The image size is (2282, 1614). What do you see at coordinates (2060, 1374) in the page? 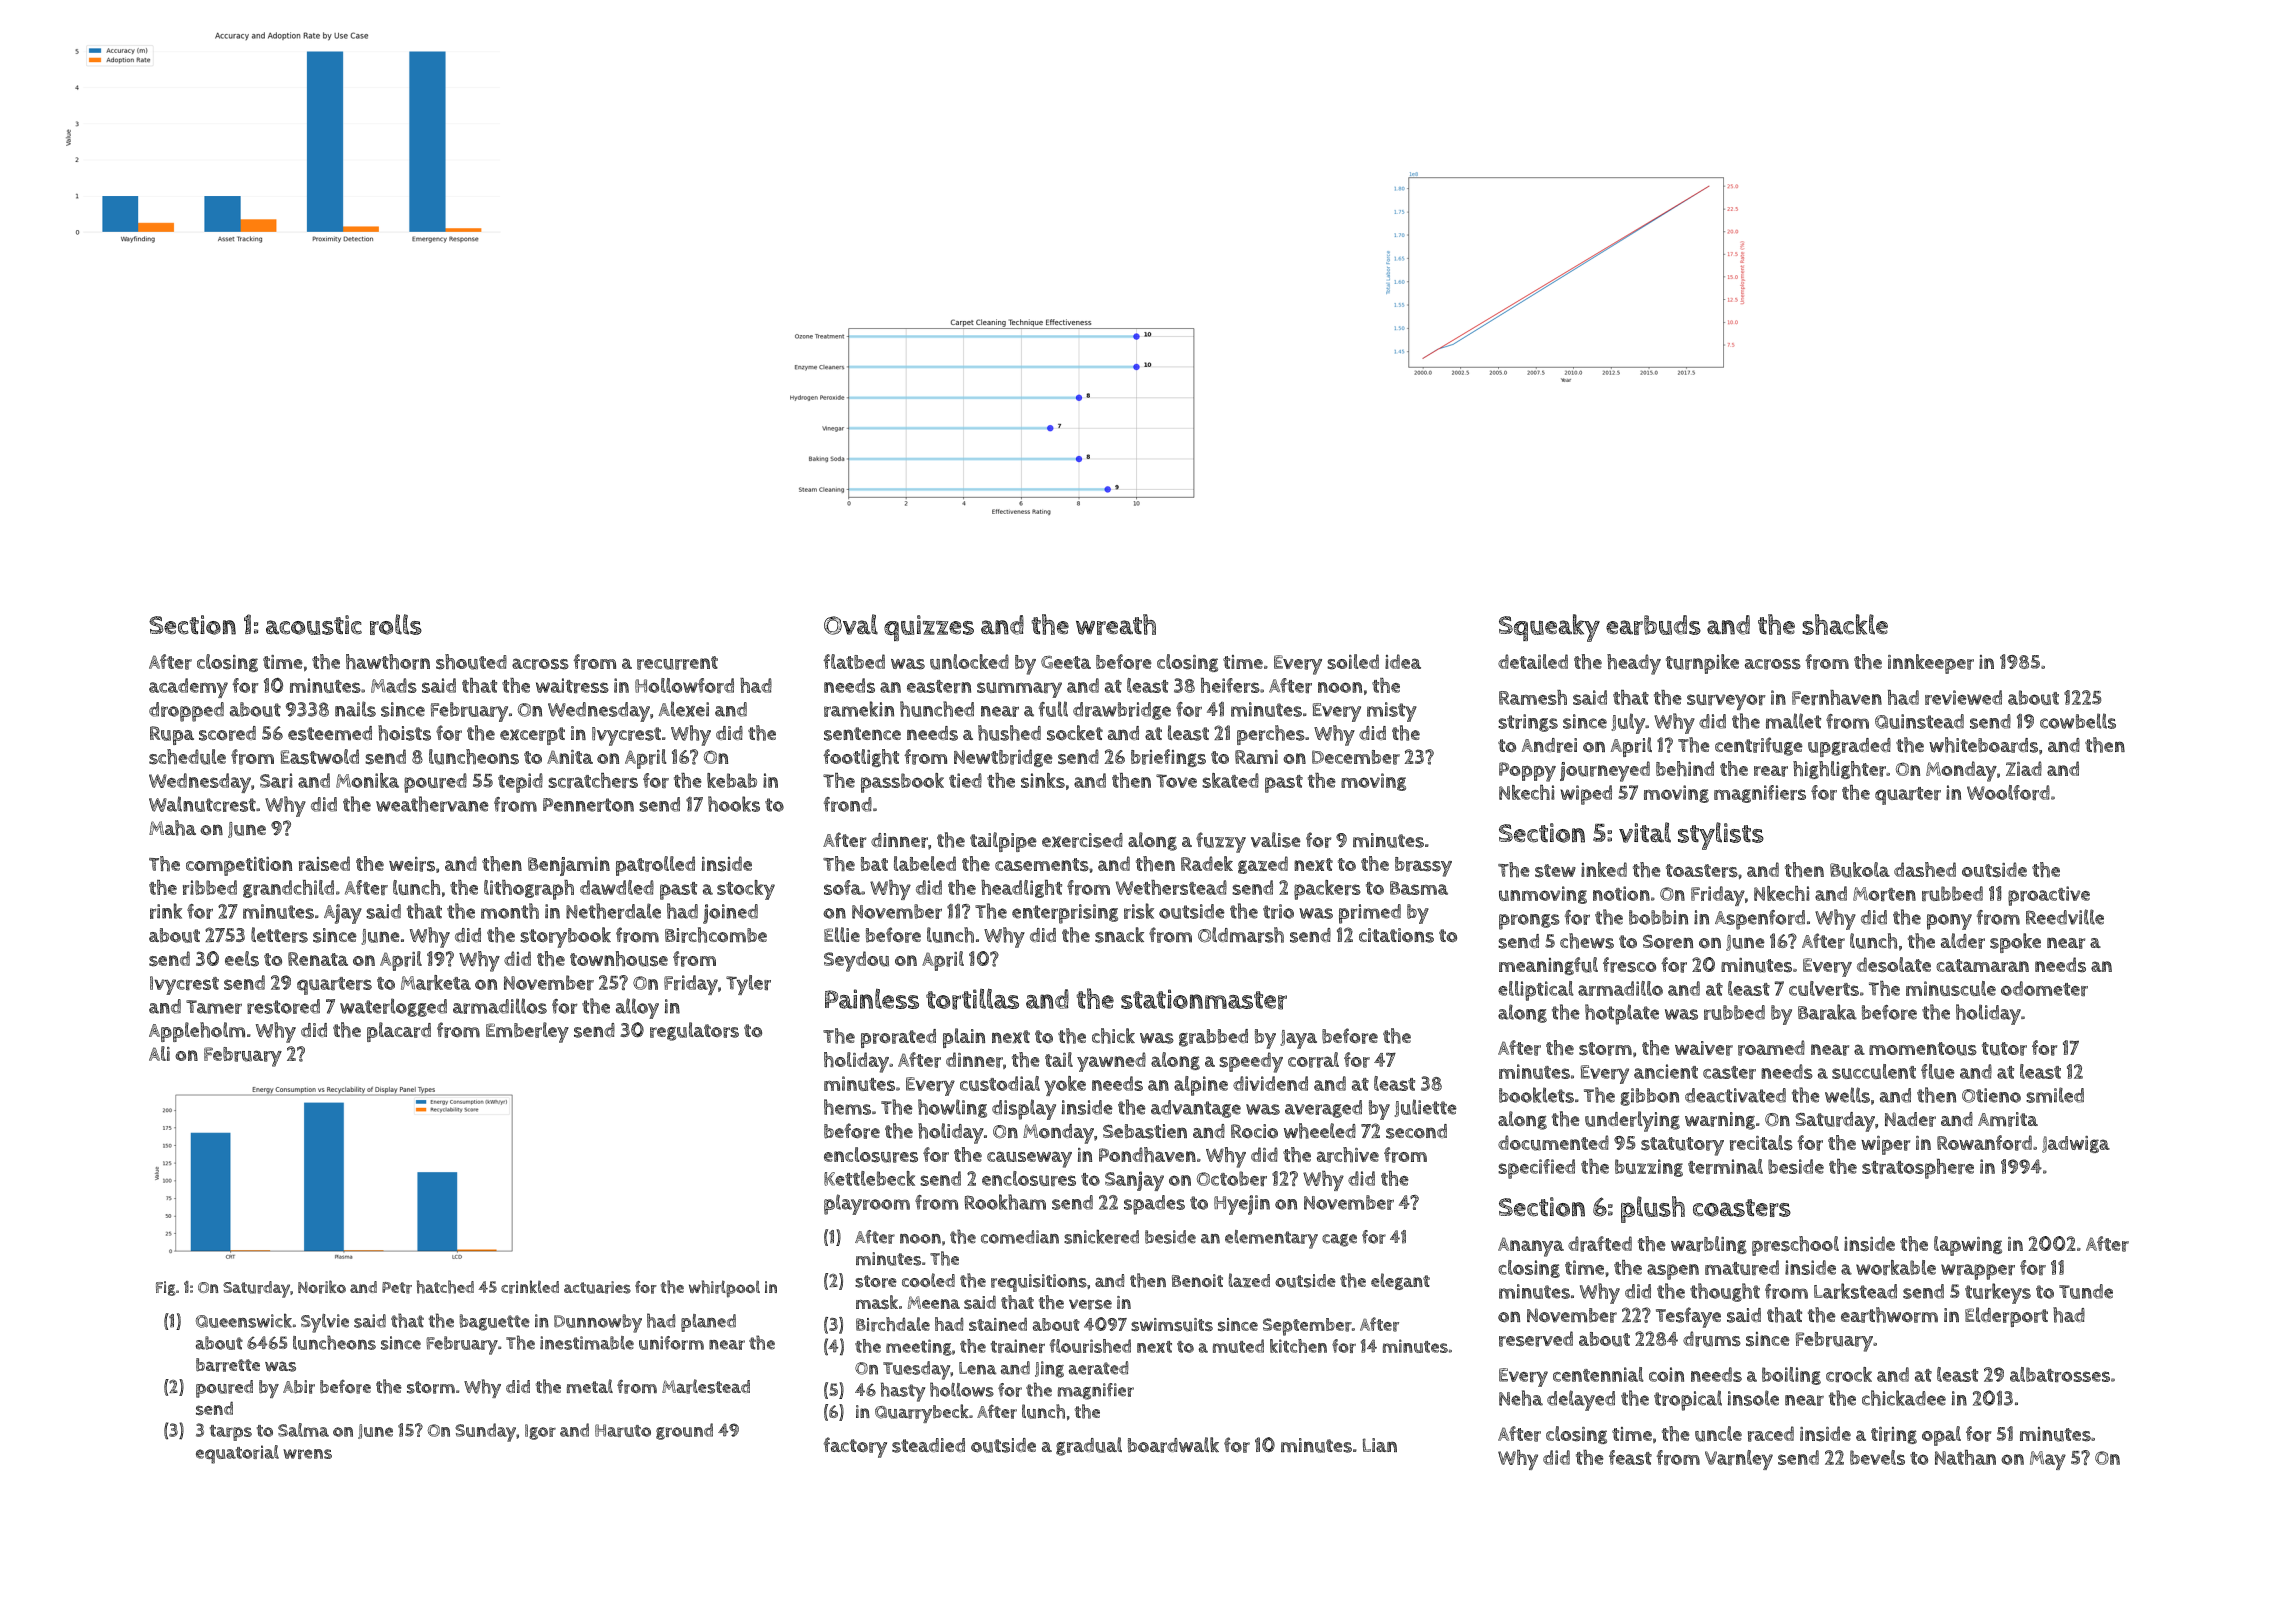
I see `albatrosses` at bounding box center [2060, 1374].
